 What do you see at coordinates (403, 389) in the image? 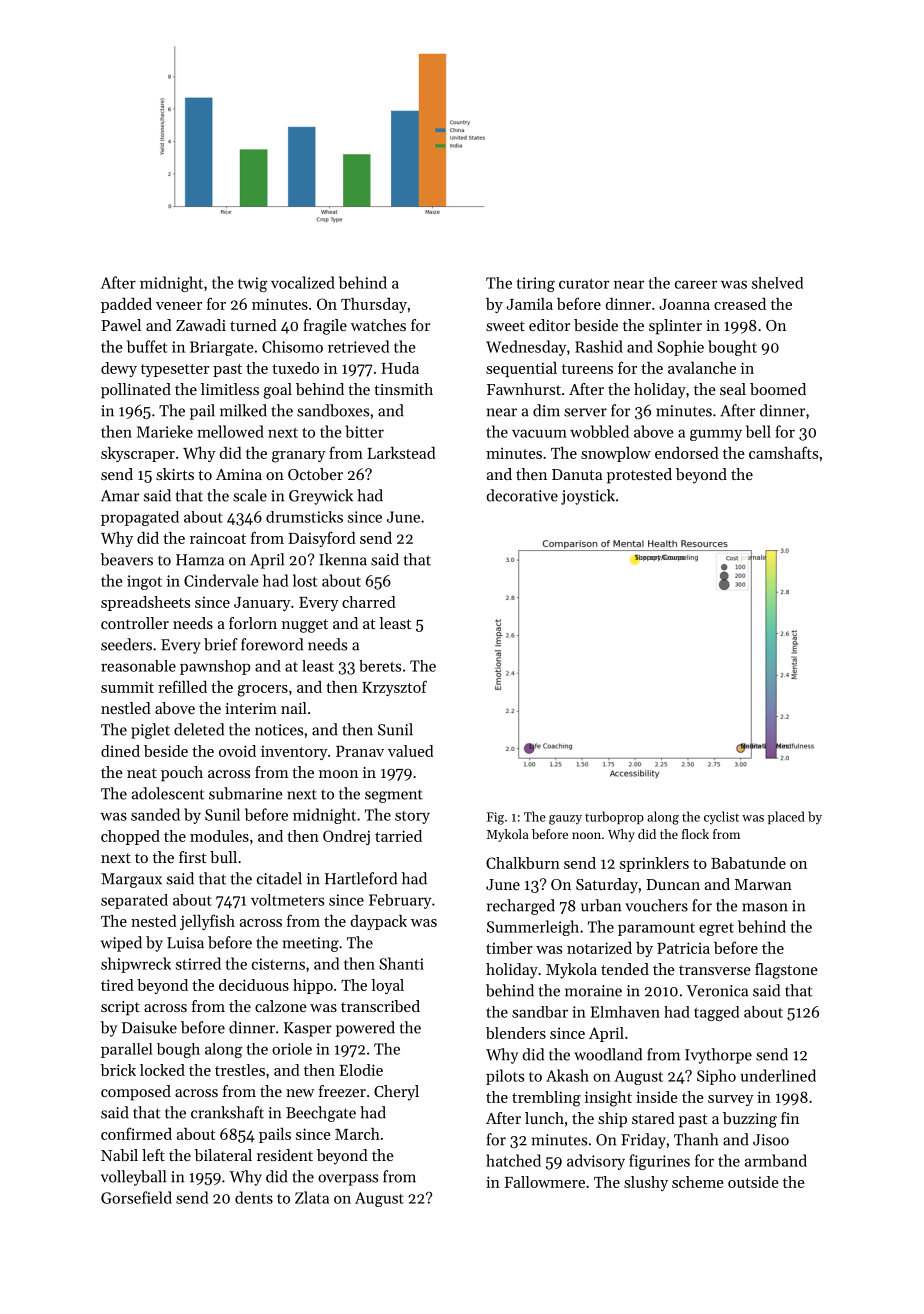
I see `tinsmith` at bounding box center [403, 389].
